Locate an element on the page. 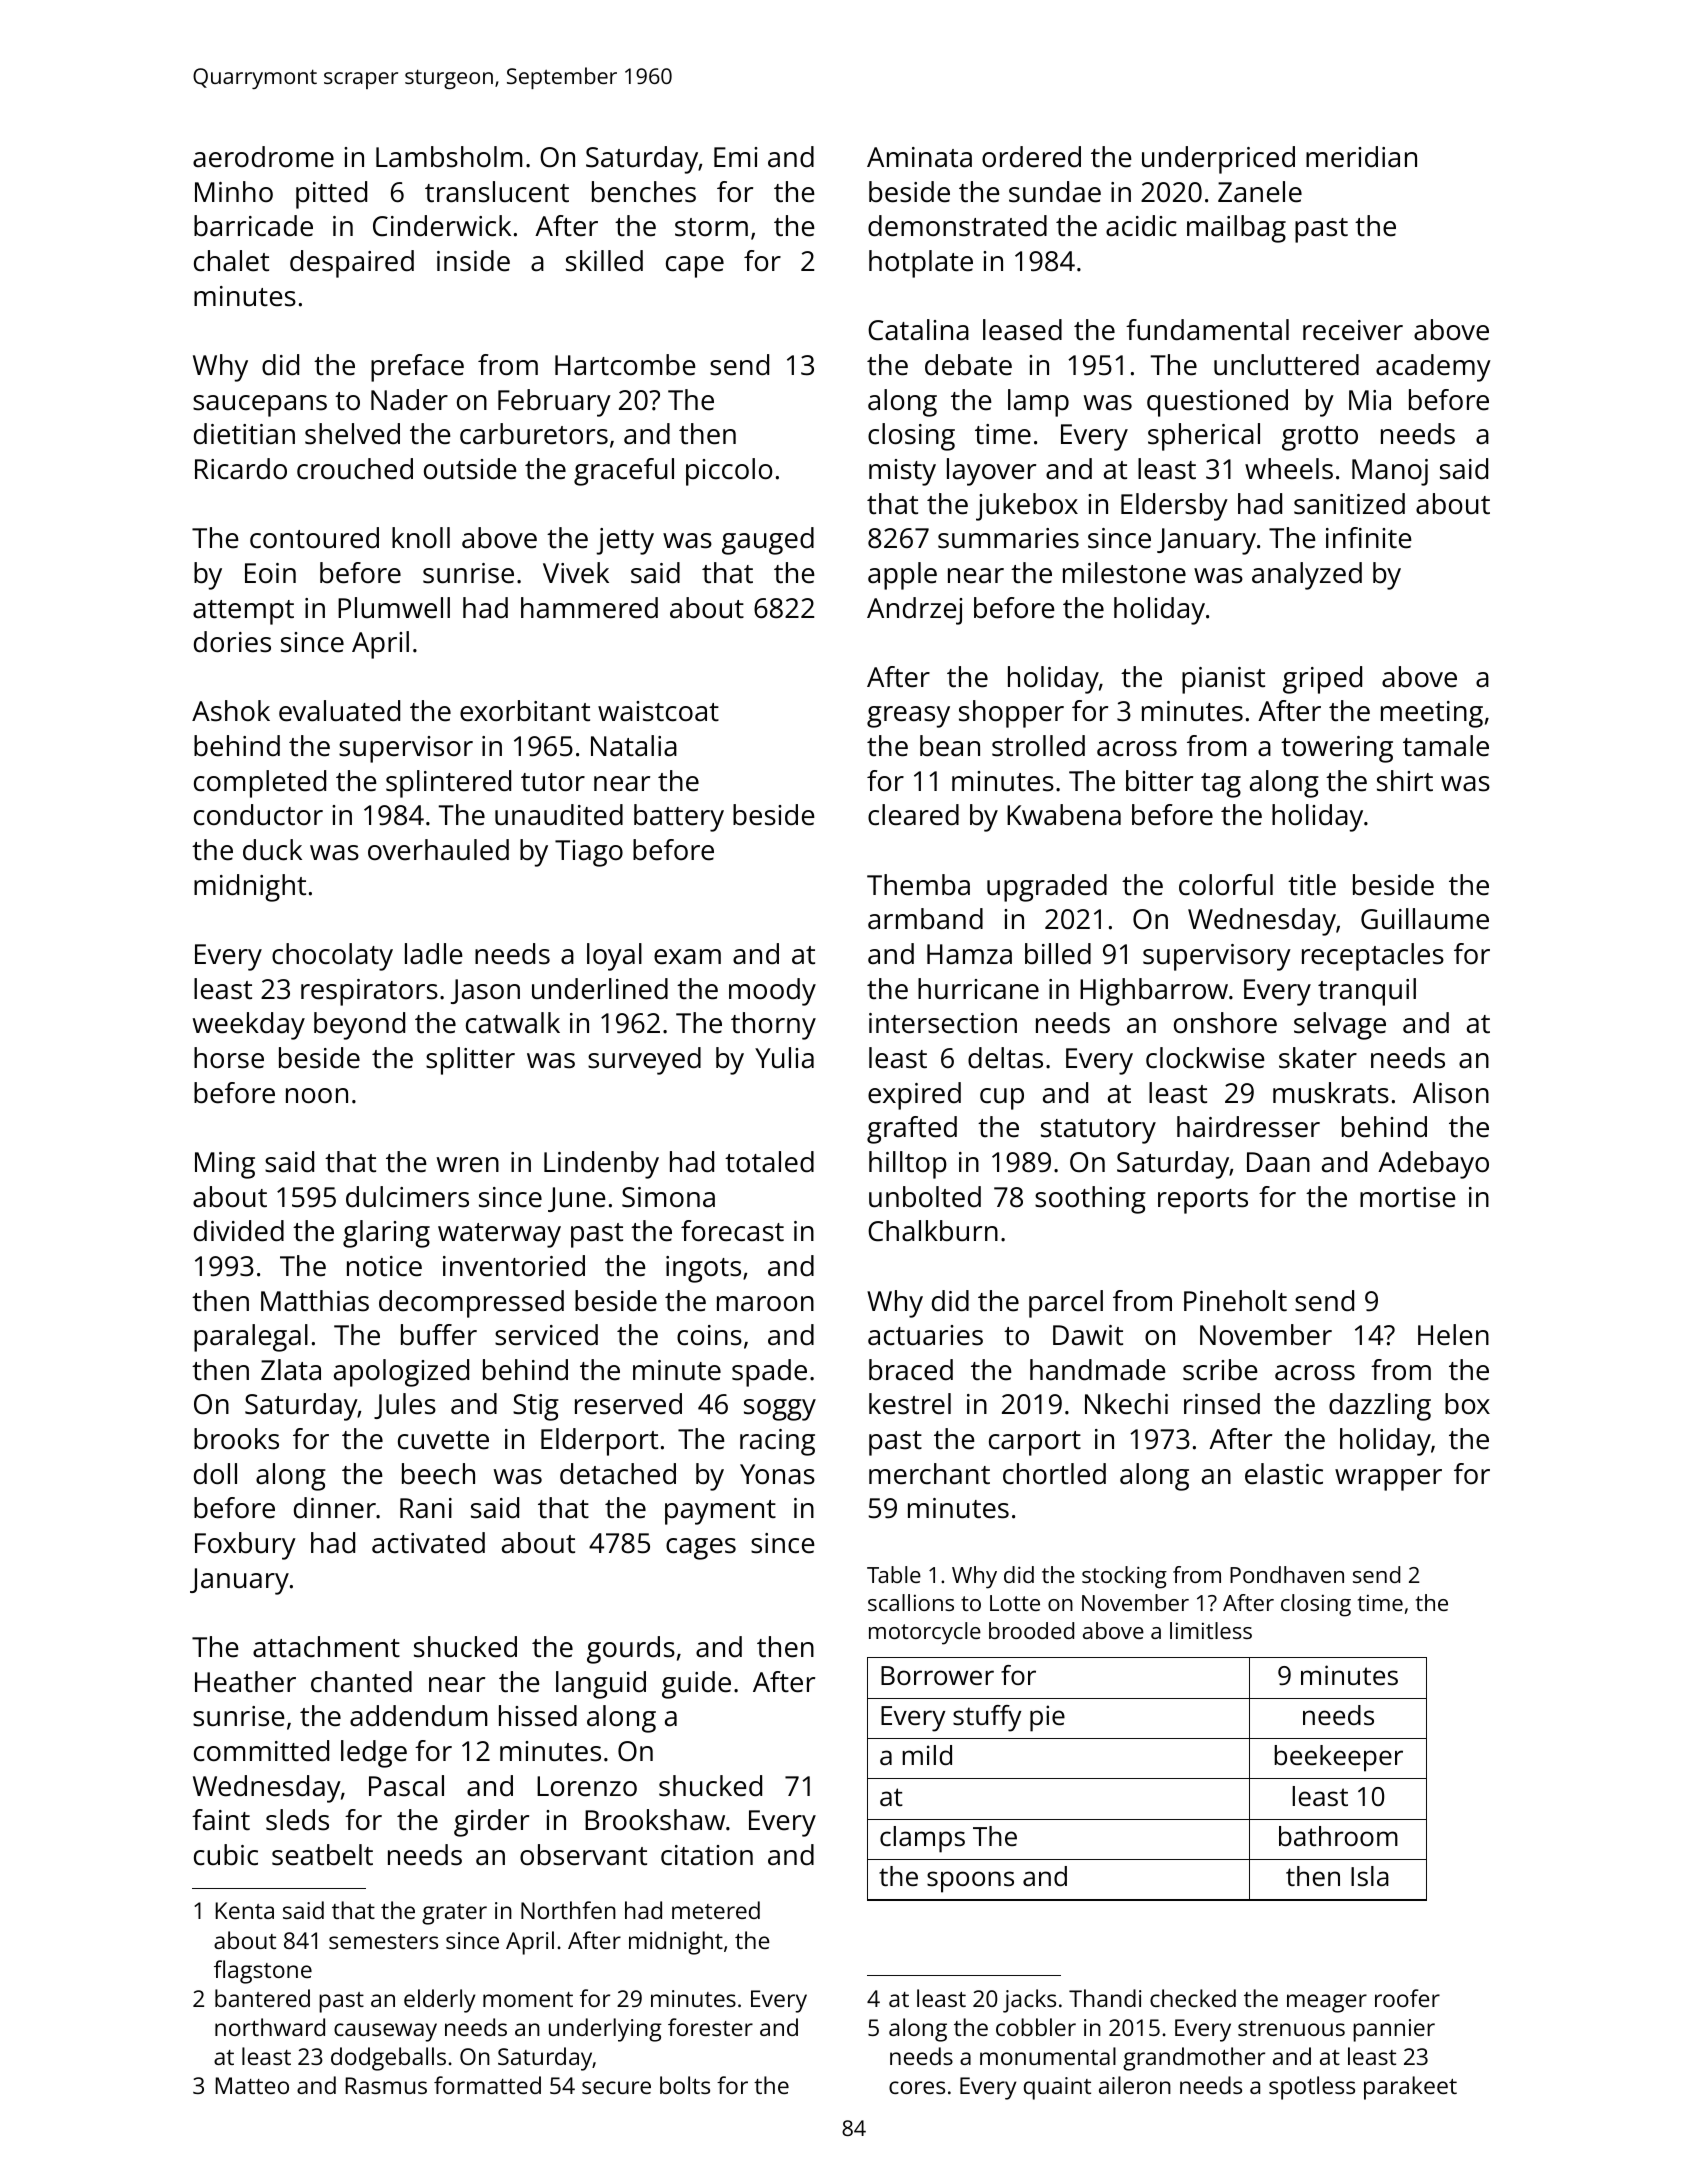  outside is located at coordinates (470, 469).
